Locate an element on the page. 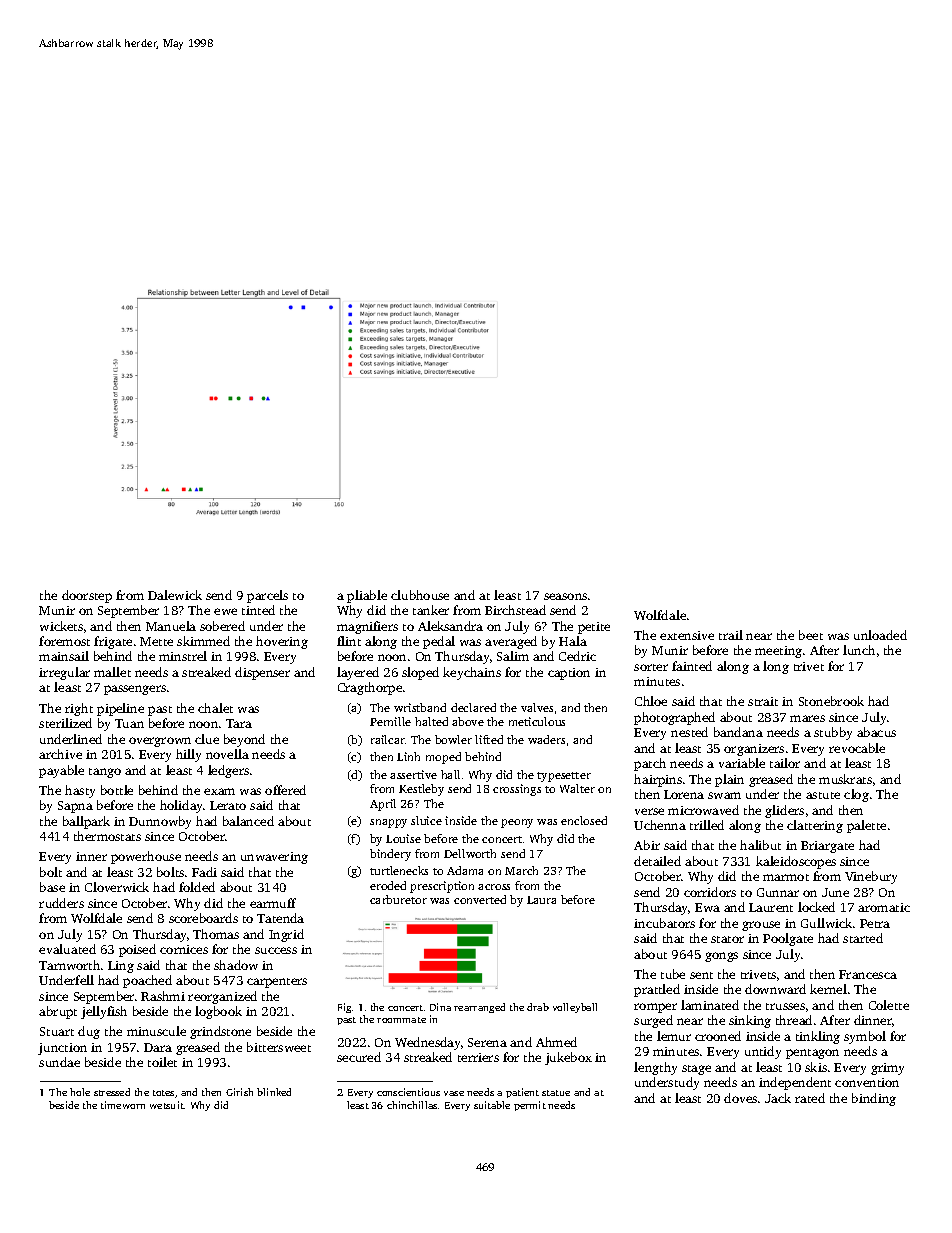  symbol is located at coordinates (865, 1037).
